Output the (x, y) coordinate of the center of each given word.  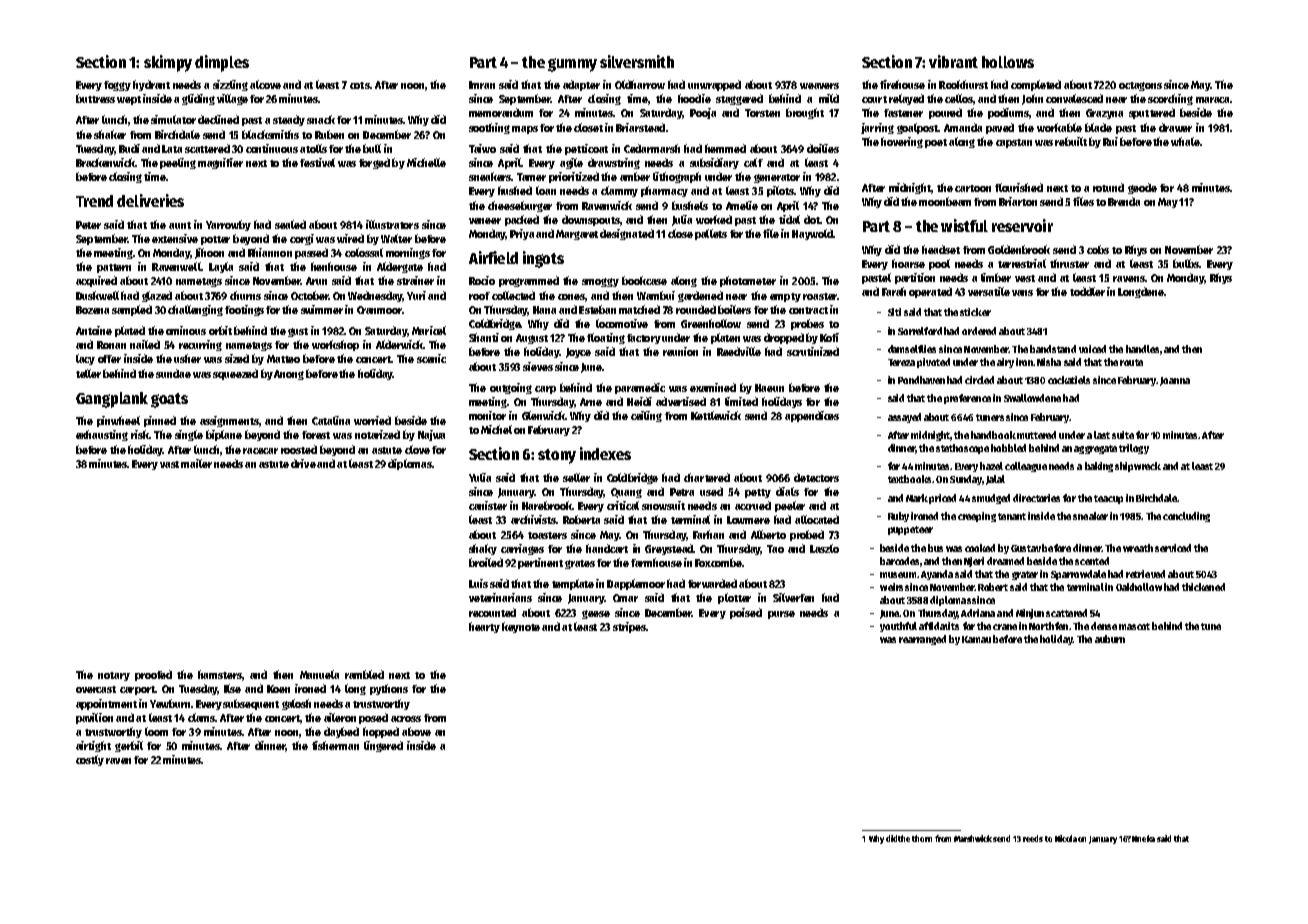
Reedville (739, 351)
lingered (383, 746)
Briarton (1018, 201)
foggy (117, 86)
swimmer (322, 309)
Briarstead (640, 127)
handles (1142, 349)
